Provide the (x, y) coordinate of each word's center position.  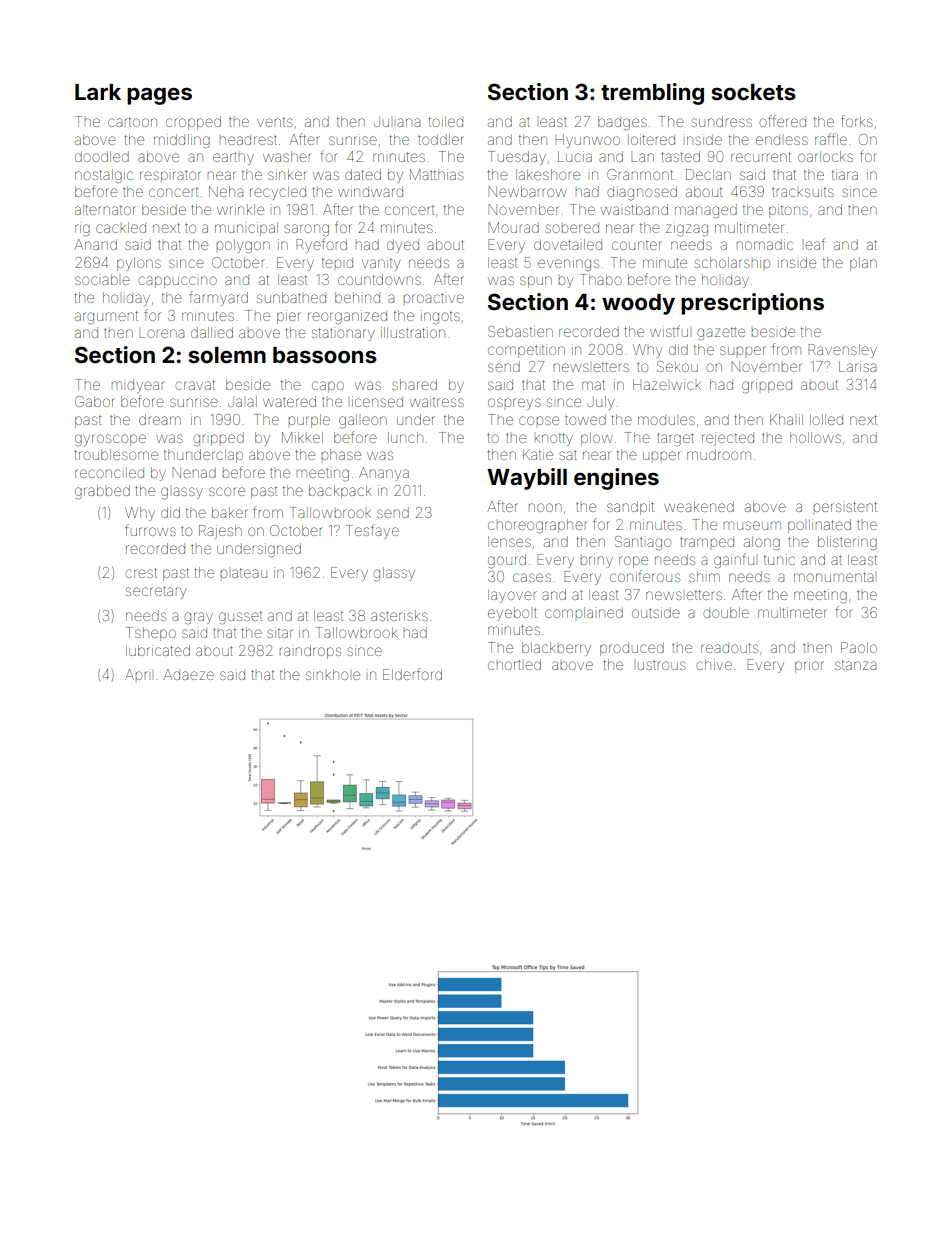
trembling (652, 94)
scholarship (732, 262)
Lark (98, 92)
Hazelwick (667, 384)
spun (536, 282)
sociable (102, 279)
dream (160, 419)
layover (512, 596)
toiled (445, 121)
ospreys (514, 404)
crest (141, 573)
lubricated (158, 650)
